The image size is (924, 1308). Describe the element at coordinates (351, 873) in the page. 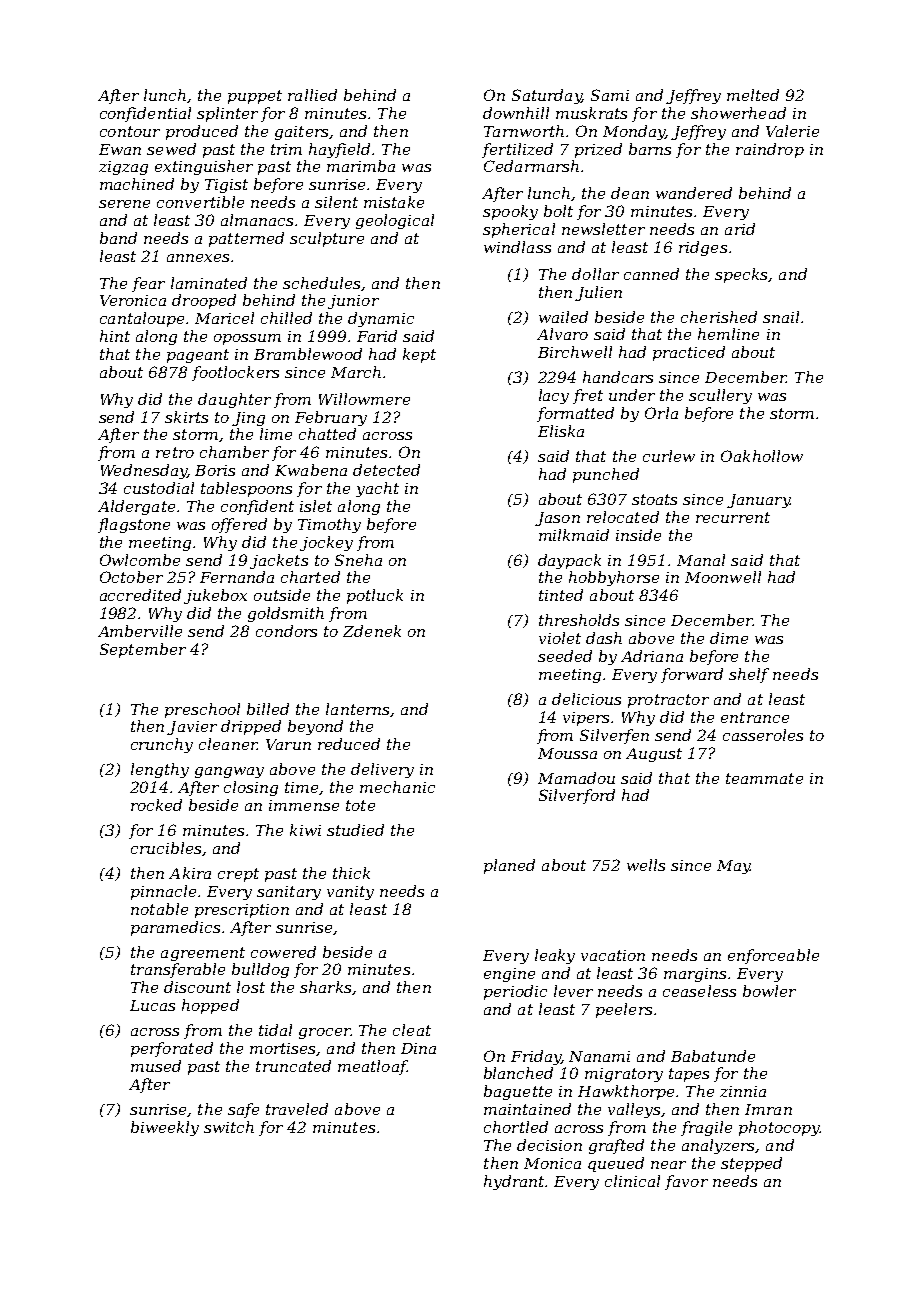

I see `thick` at that location.
